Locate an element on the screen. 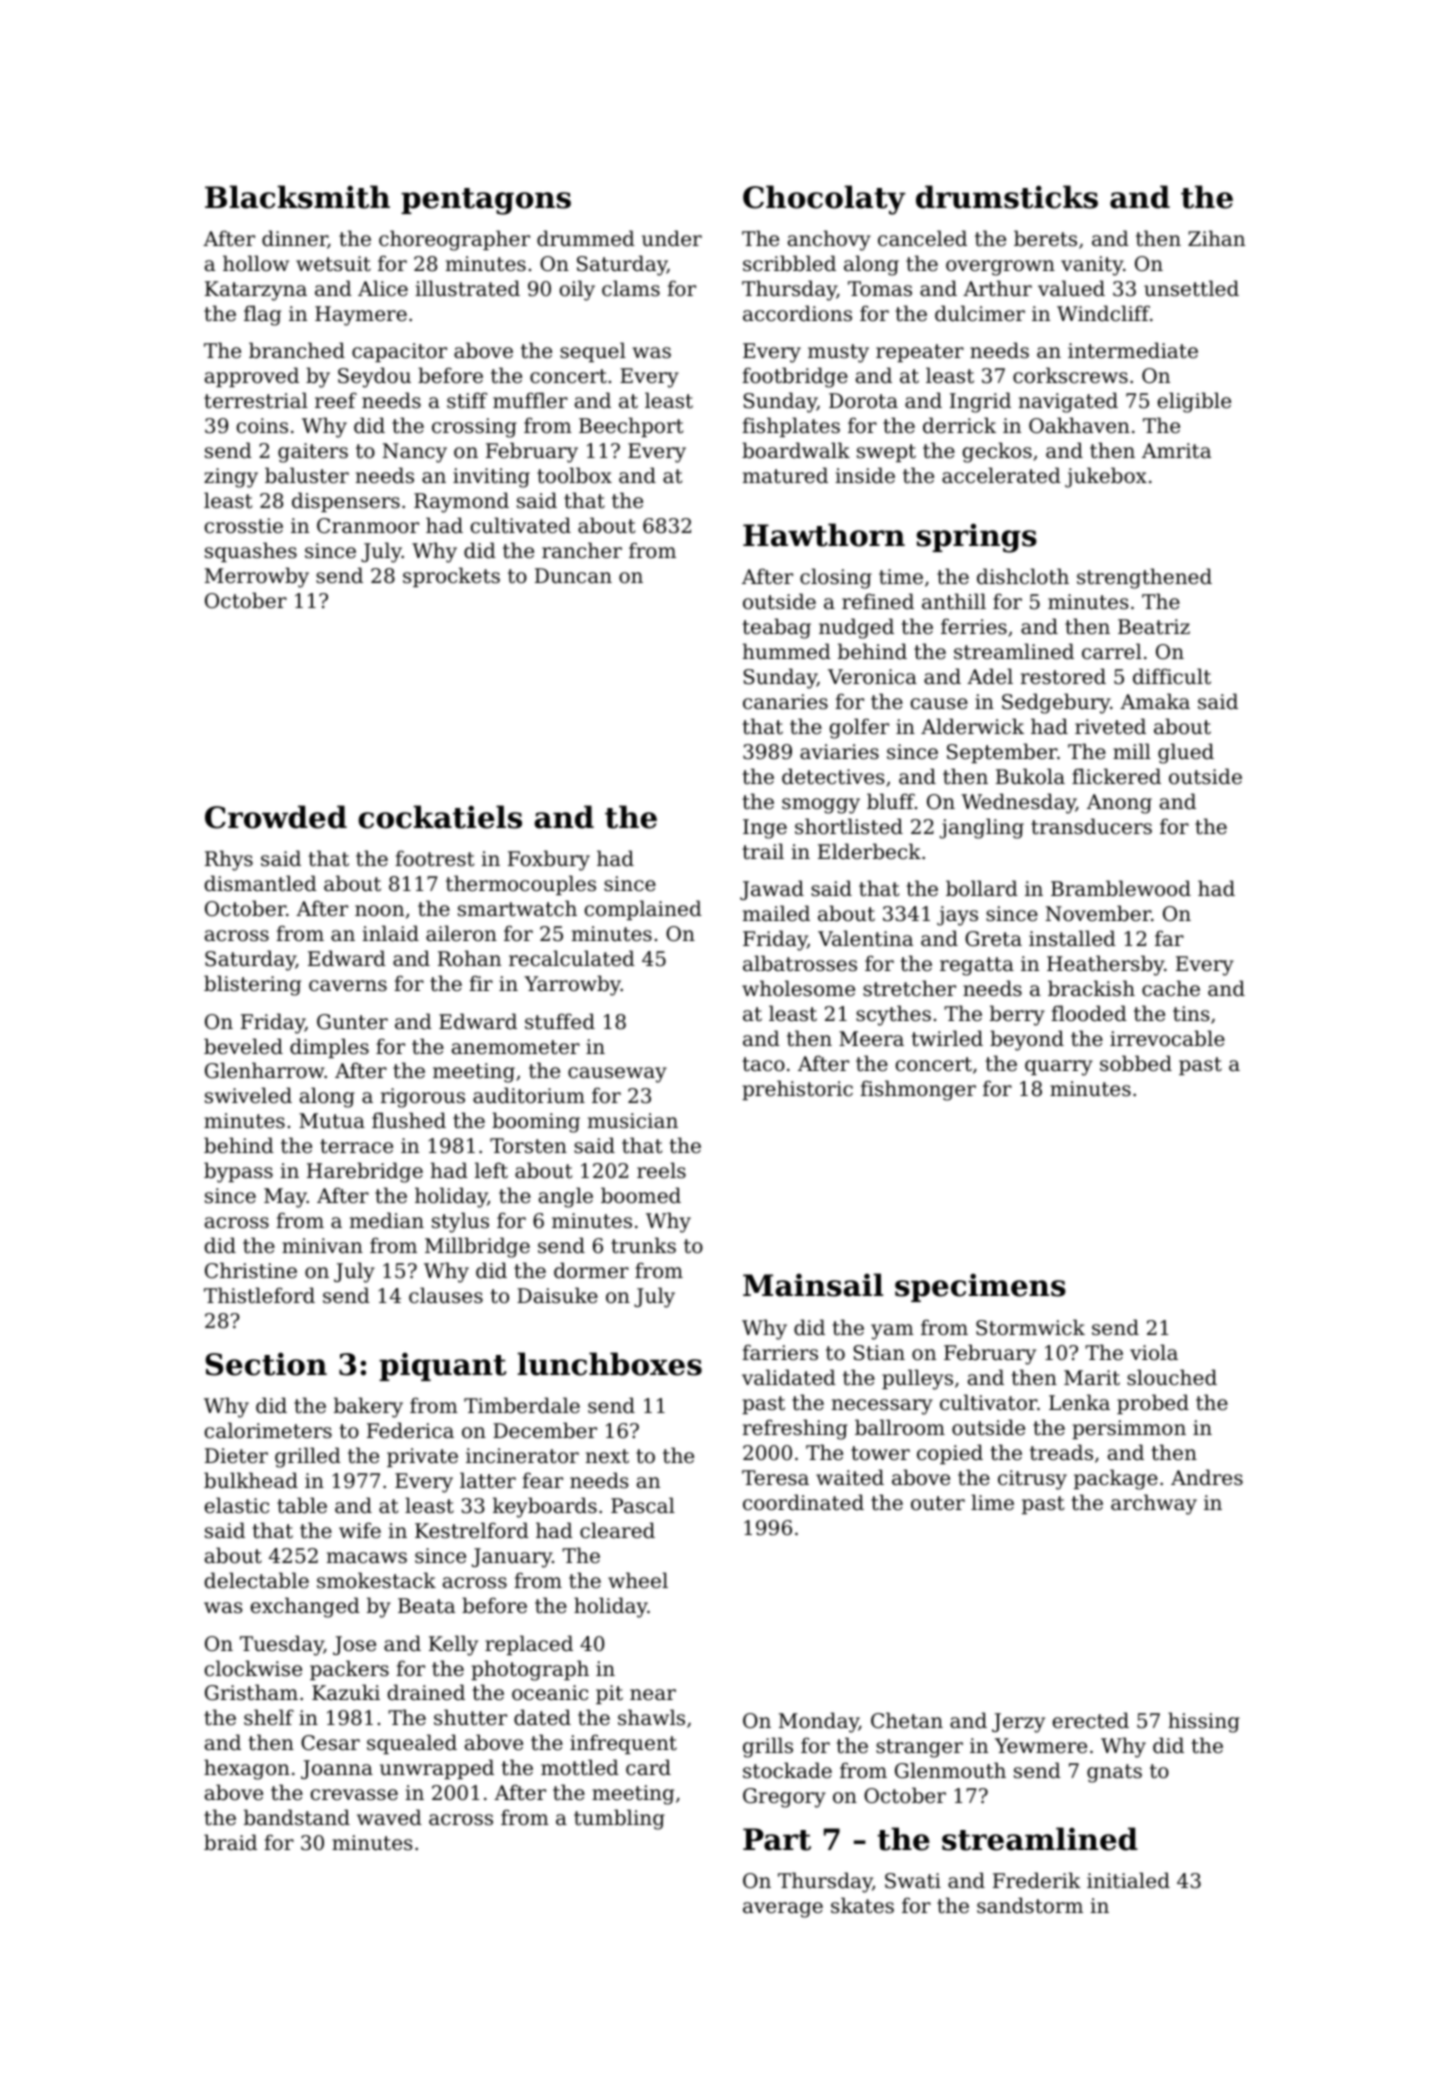  Zihan is located at coordinates (1216, 238).
